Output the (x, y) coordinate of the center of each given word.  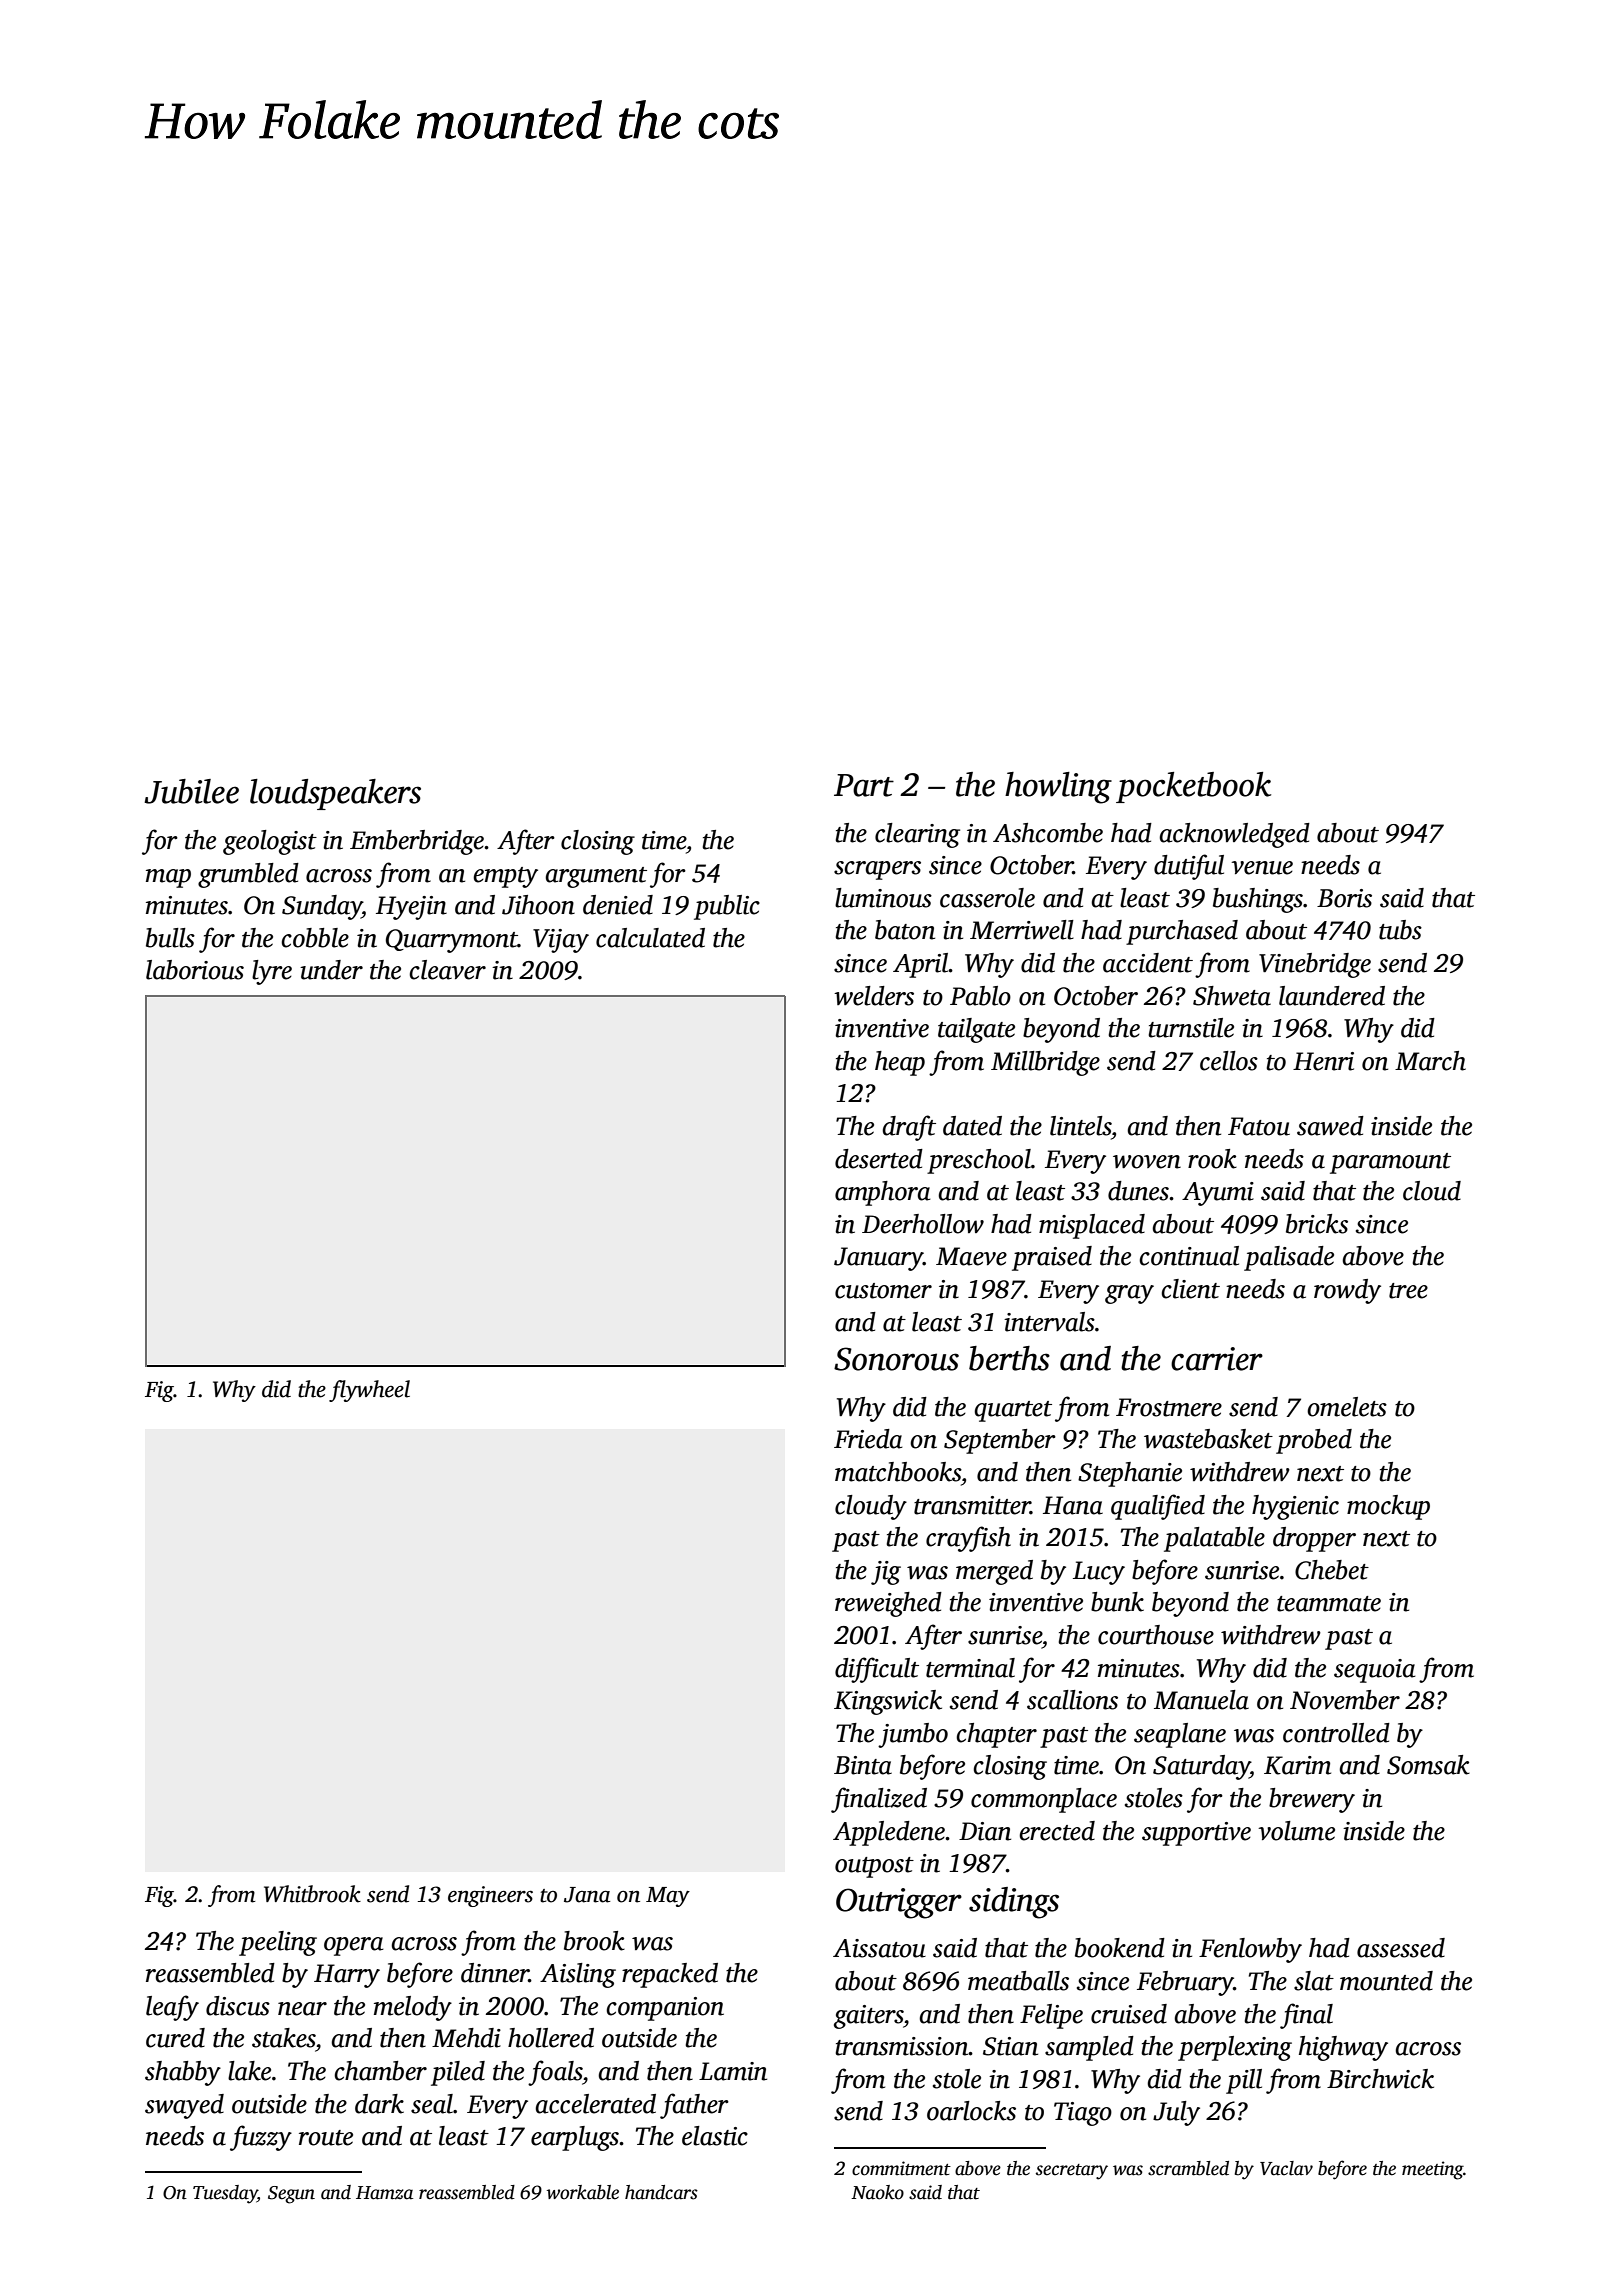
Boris (1344, 898)
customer (883, 1291)
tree (1408, 1291)
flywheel (369, 1391)
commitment (901, 2168)
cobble (315, 938)
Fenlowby (1250, 1950)
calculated (650, 938)
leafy (172, 2008)
